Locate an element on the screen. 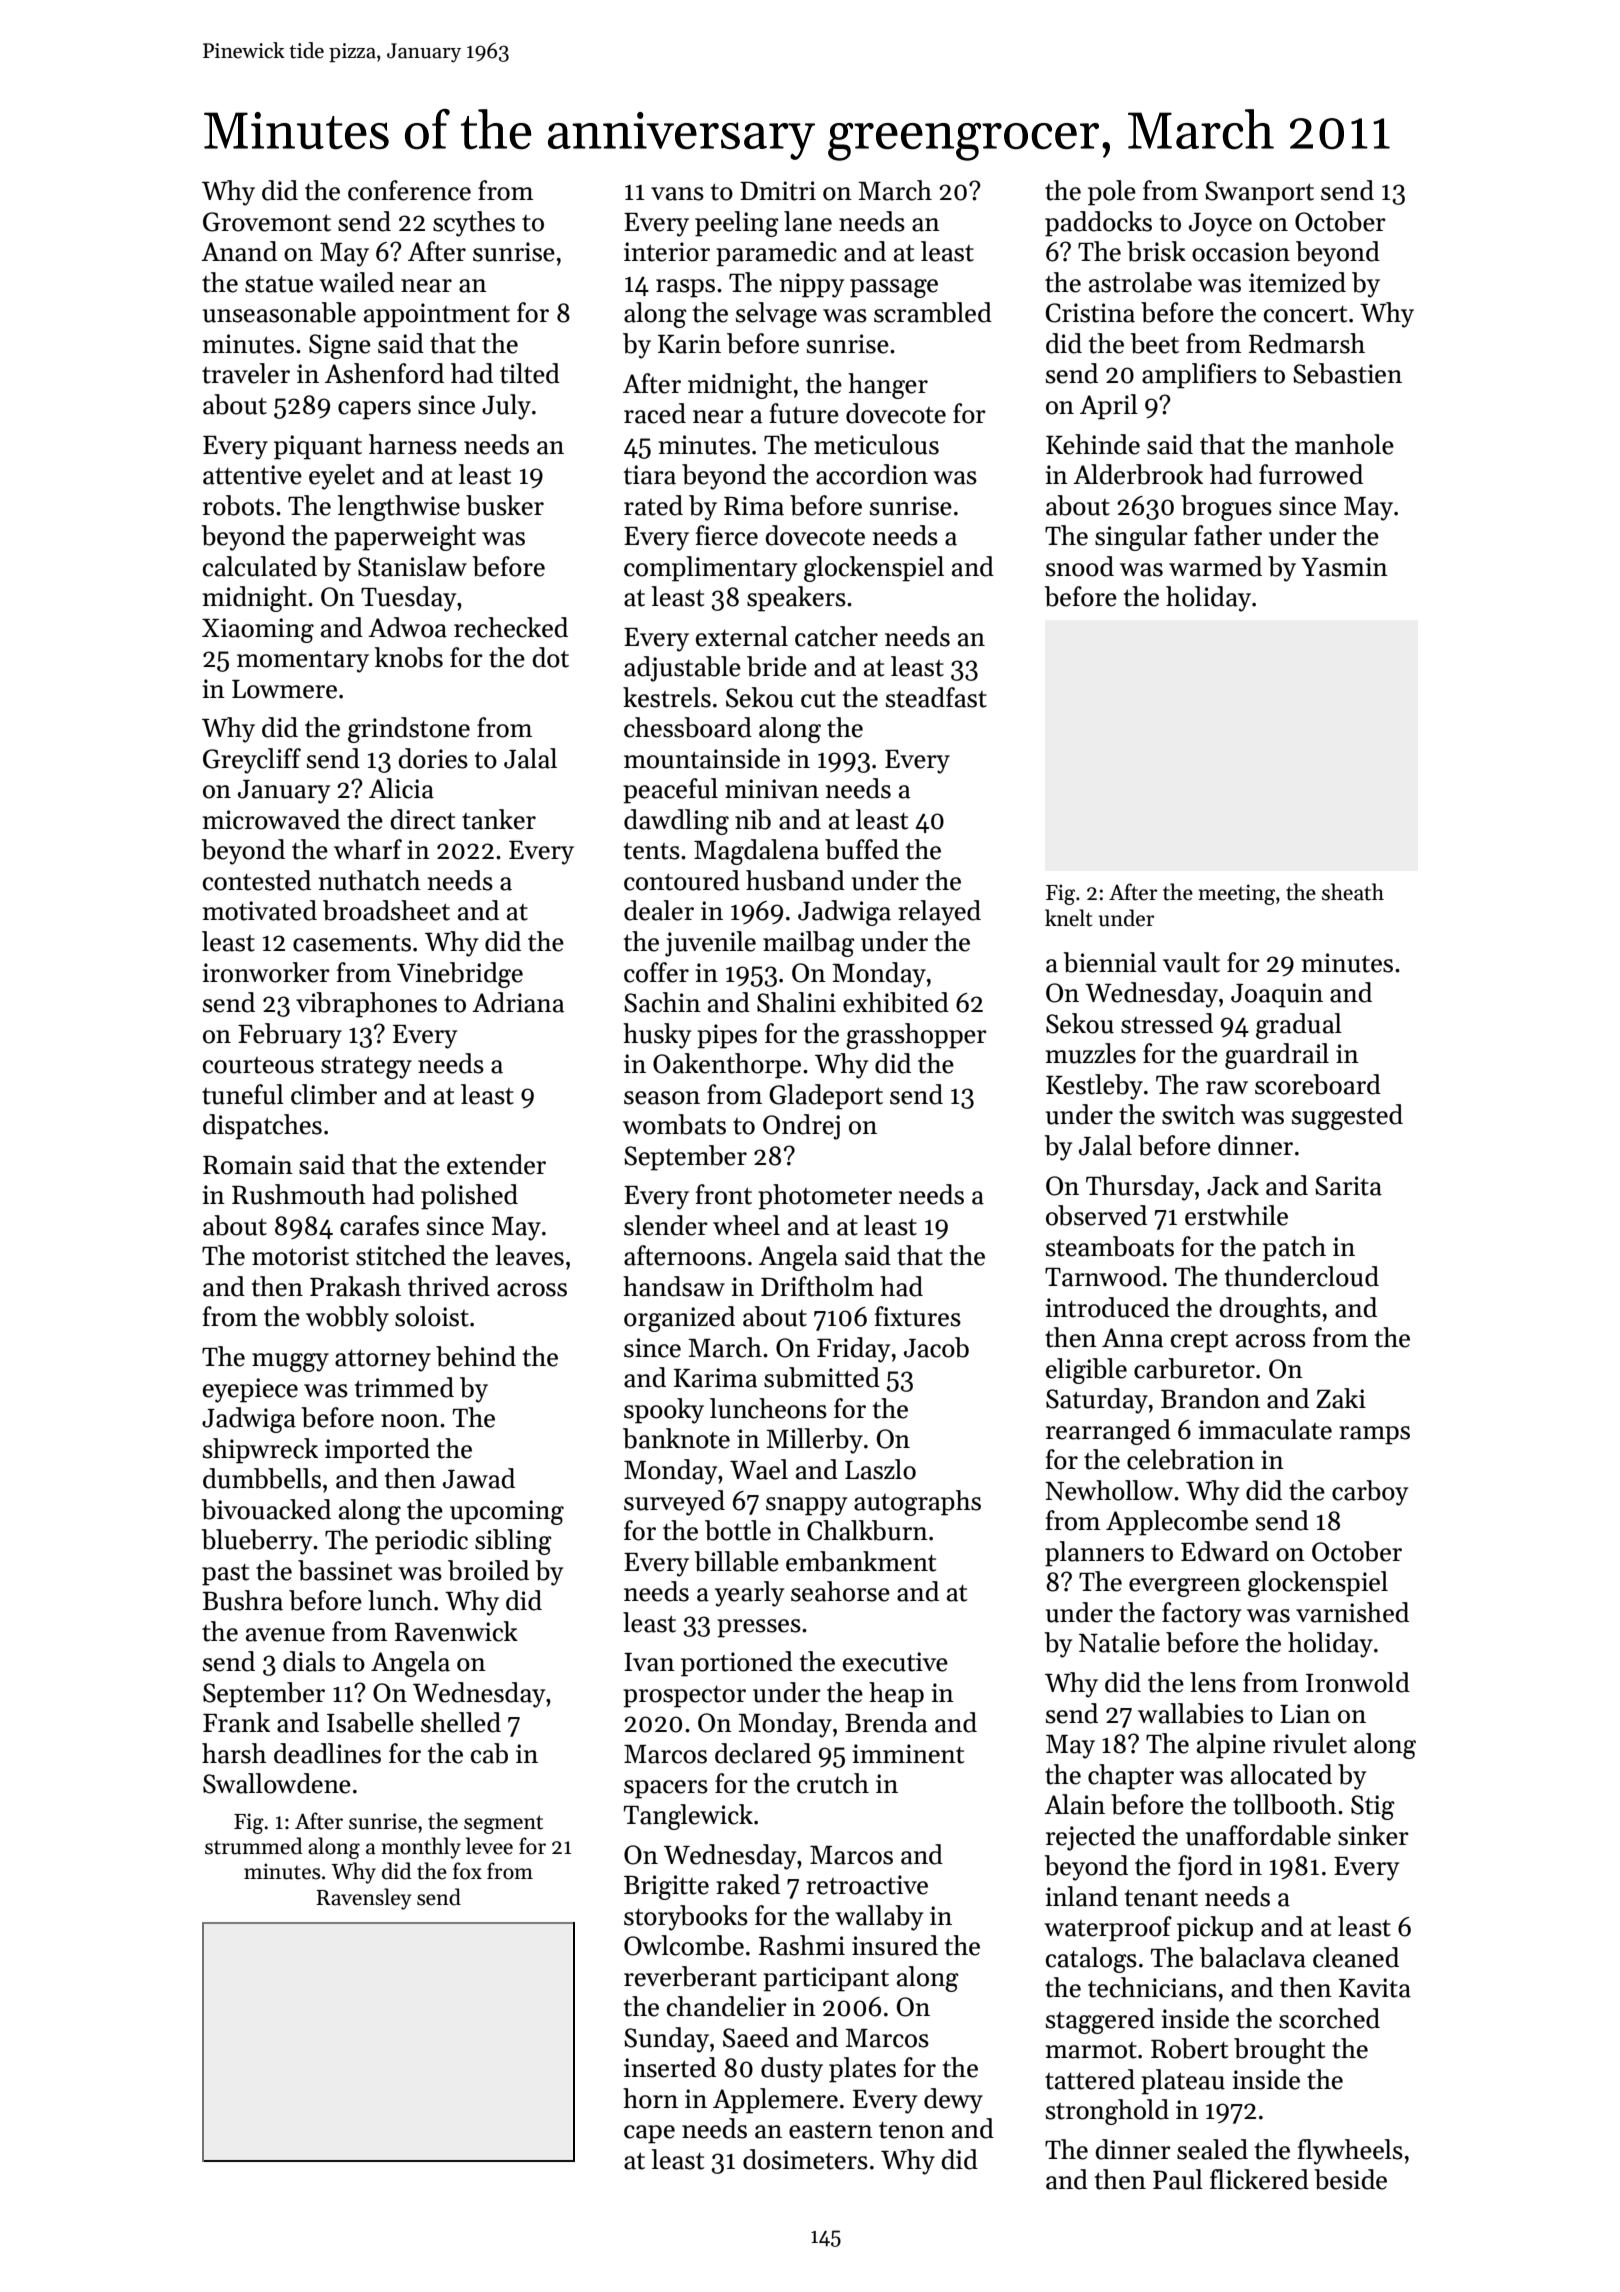 The height and width of the screenshot is (2292, 1620). Anand is located at coordinates (239, 251).
